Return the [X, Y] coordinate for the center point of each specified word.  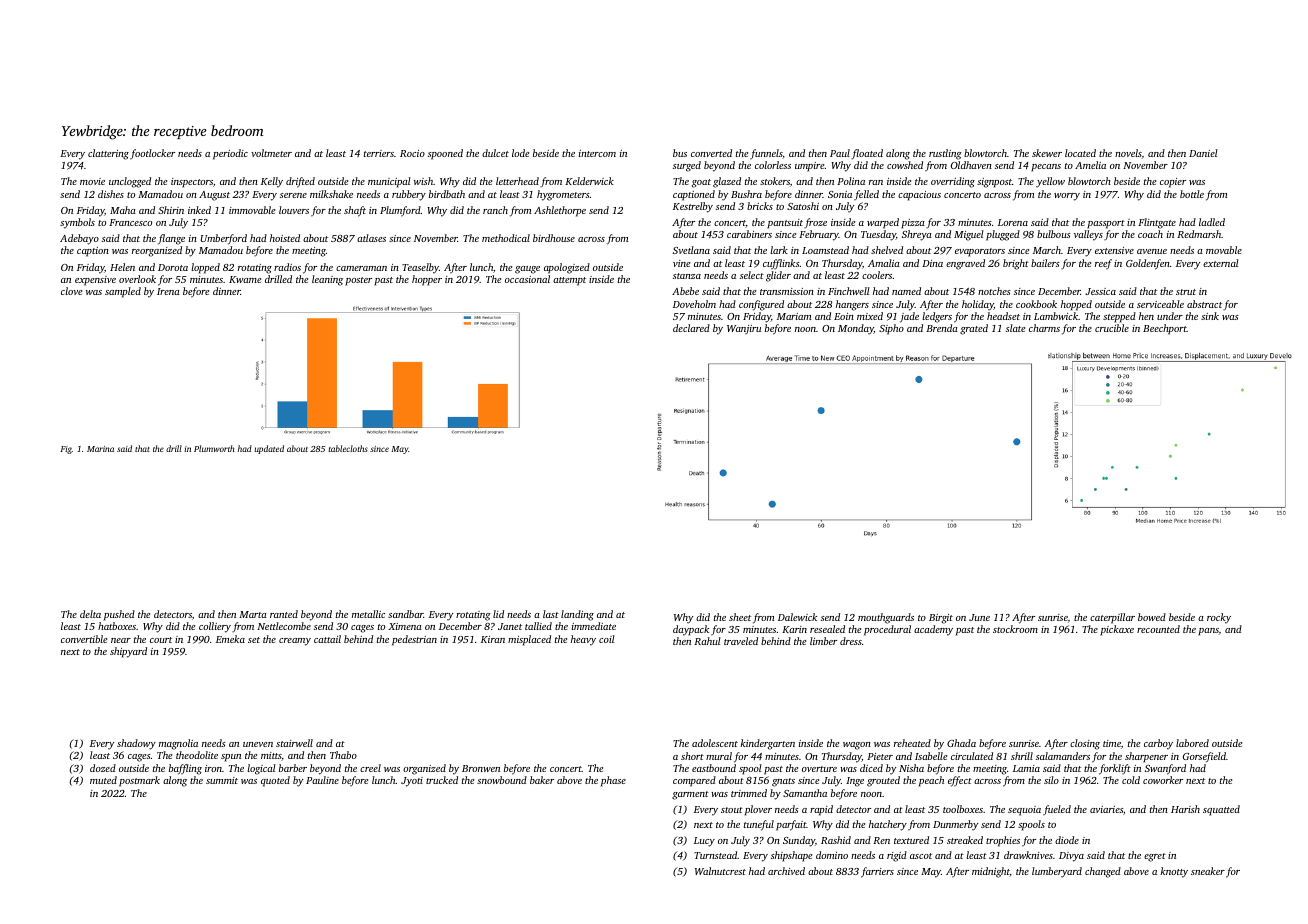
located [1080, 153]
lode [520, 153]
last [551, 614]
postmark [139, 781]
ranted [284, 614]
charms [1044, 328]
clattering [108, 154]
